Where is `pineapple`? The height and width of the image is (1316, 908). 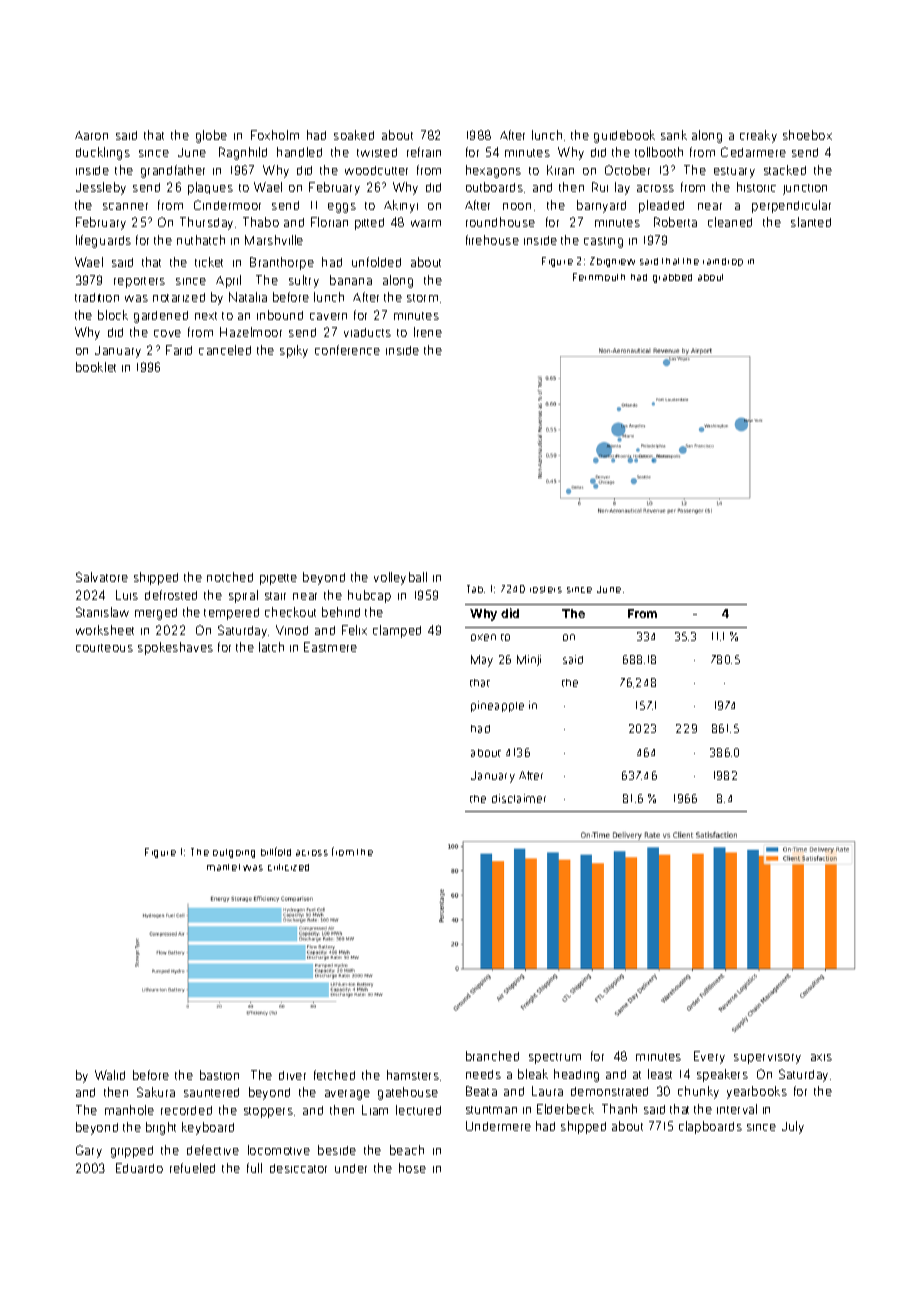
pineapple is located at coordinates (497, 706).
